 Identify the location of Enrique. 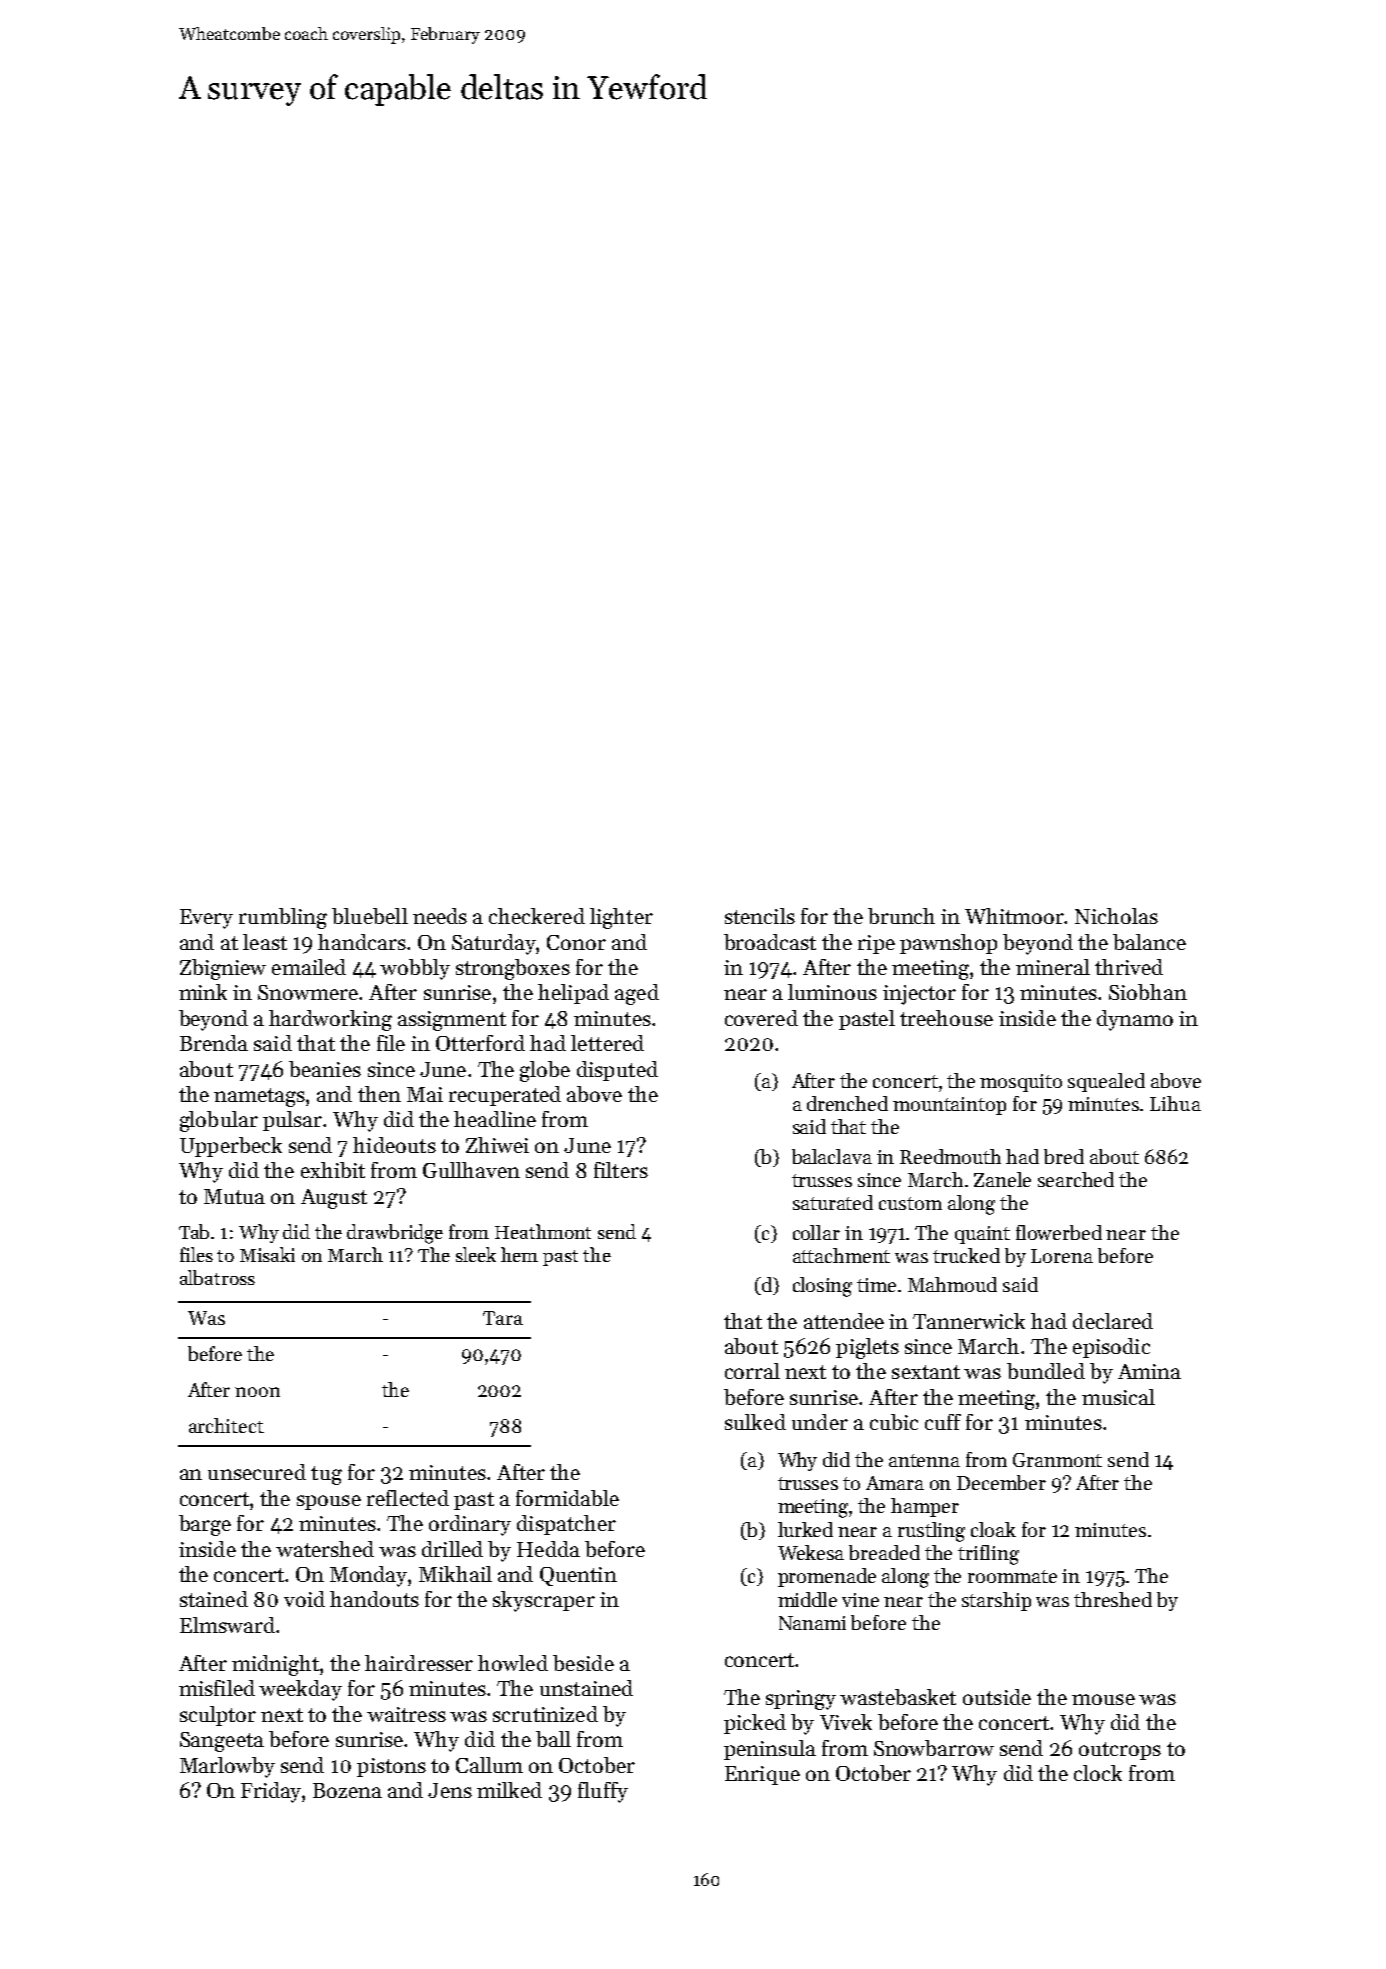
(762, 1775).
